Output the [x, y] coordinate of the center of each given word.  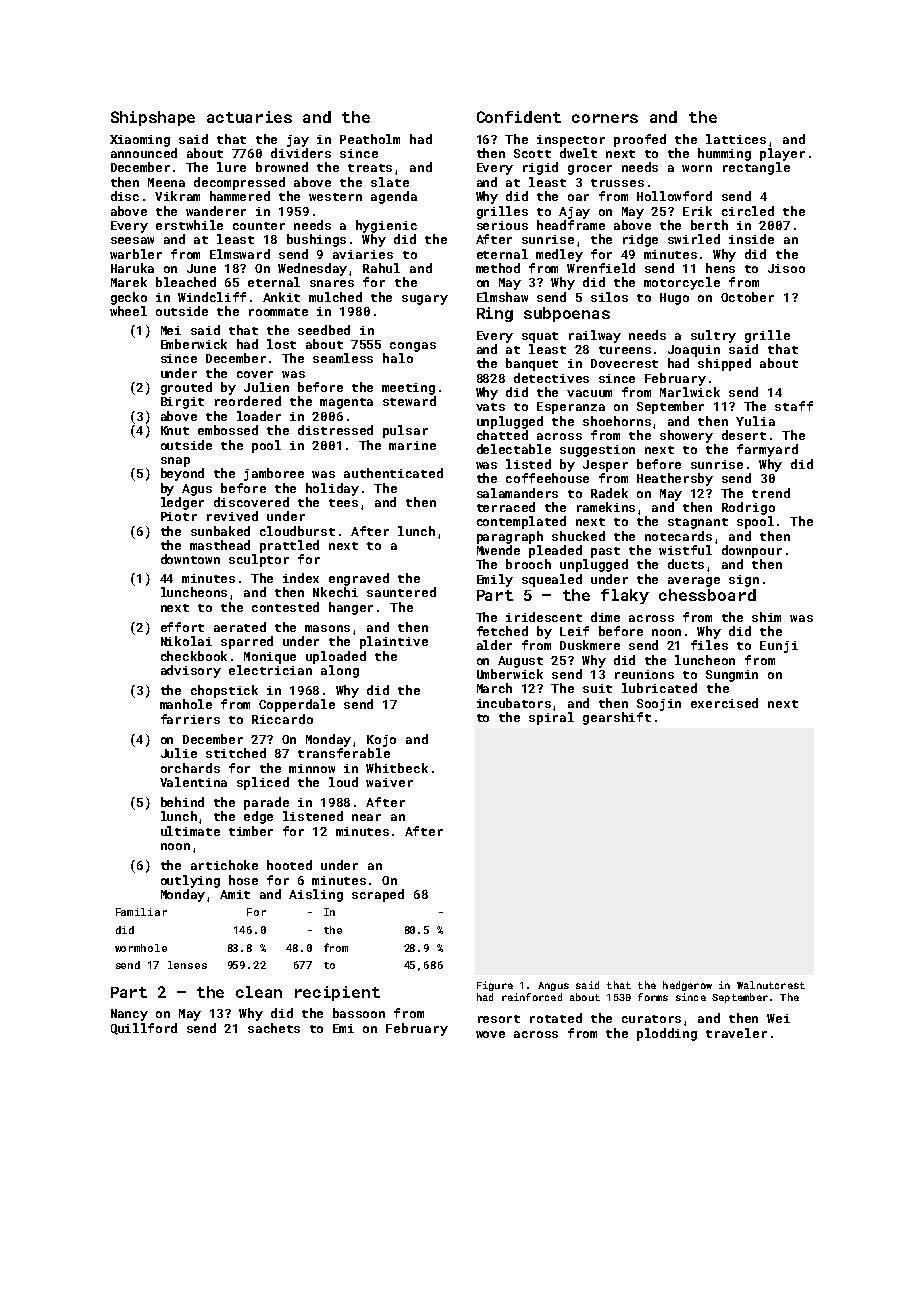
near [366, 817]
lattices [736, 139]
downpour [752, 551]
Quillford [144, 1029]
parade [266, 803]
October [747, 297]
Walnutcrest [771, 985]
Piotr [179, 516]
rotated [556, 1018]
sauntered [401, 592]
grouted [186, 388]
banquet [532, 364]
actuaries [249, 117]
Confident [519, 117]
